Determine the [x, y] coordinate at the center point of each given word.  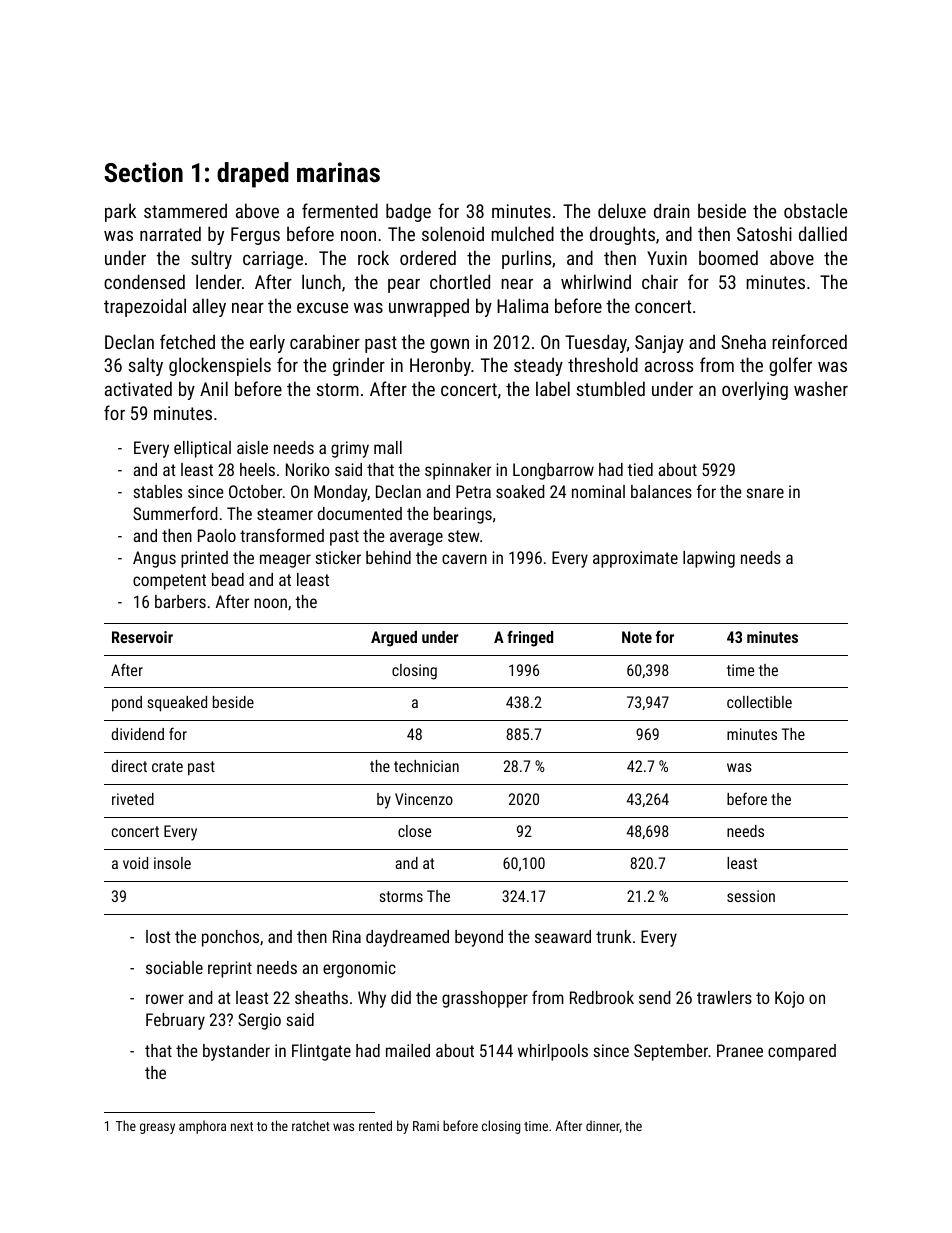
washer [821, 388]
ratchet [311, 1125]
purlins [526, 259]
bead [228, 579]
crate [167, 766]
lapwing [709, 559]
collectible [759, 702]
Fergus [255, 236]
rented [375, 1125]
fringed [530, 638]
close [414, 831]
